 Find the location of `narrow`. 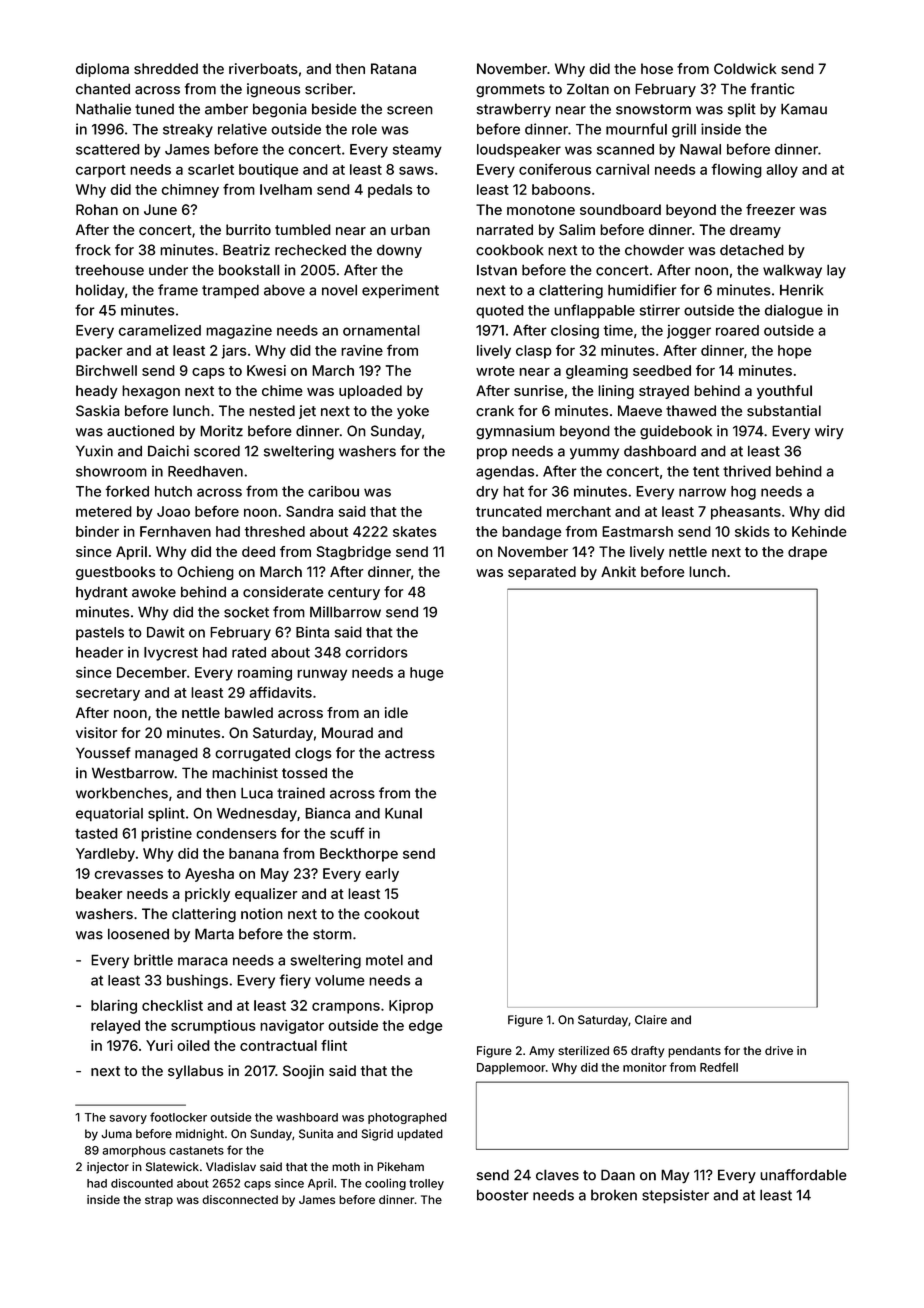

narrow is located at coordinates (702, 492).
